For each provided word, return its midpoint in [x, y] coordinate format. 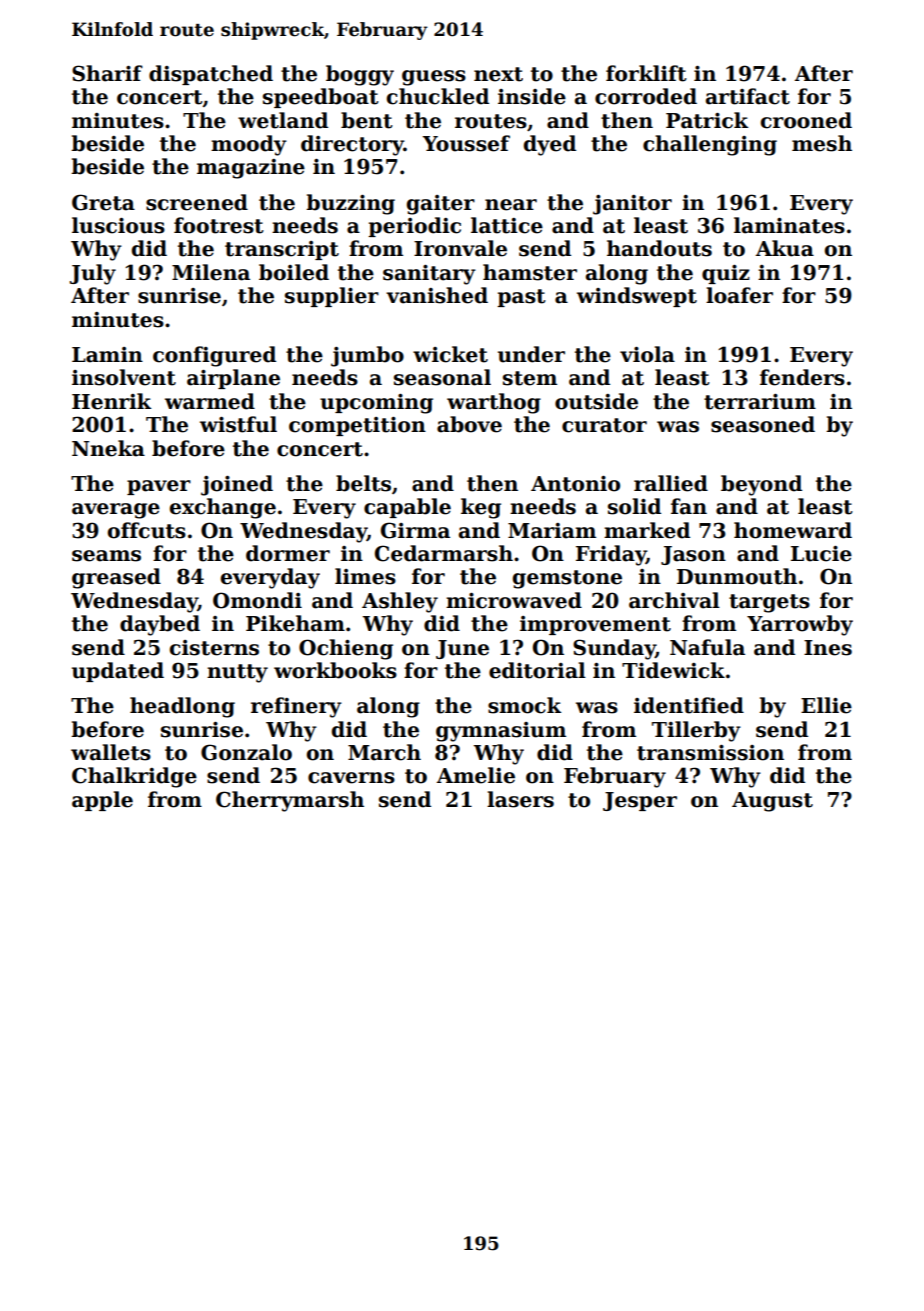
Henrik [111, 401]
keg [481, 508]
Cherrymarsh [290, 801]
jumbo [367, 356]
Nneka [108, 448]
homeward [793, 530]
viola [647, 354]
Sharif [107, 73]
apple [102, 801]
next [498, 74]
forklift [646, 73]
